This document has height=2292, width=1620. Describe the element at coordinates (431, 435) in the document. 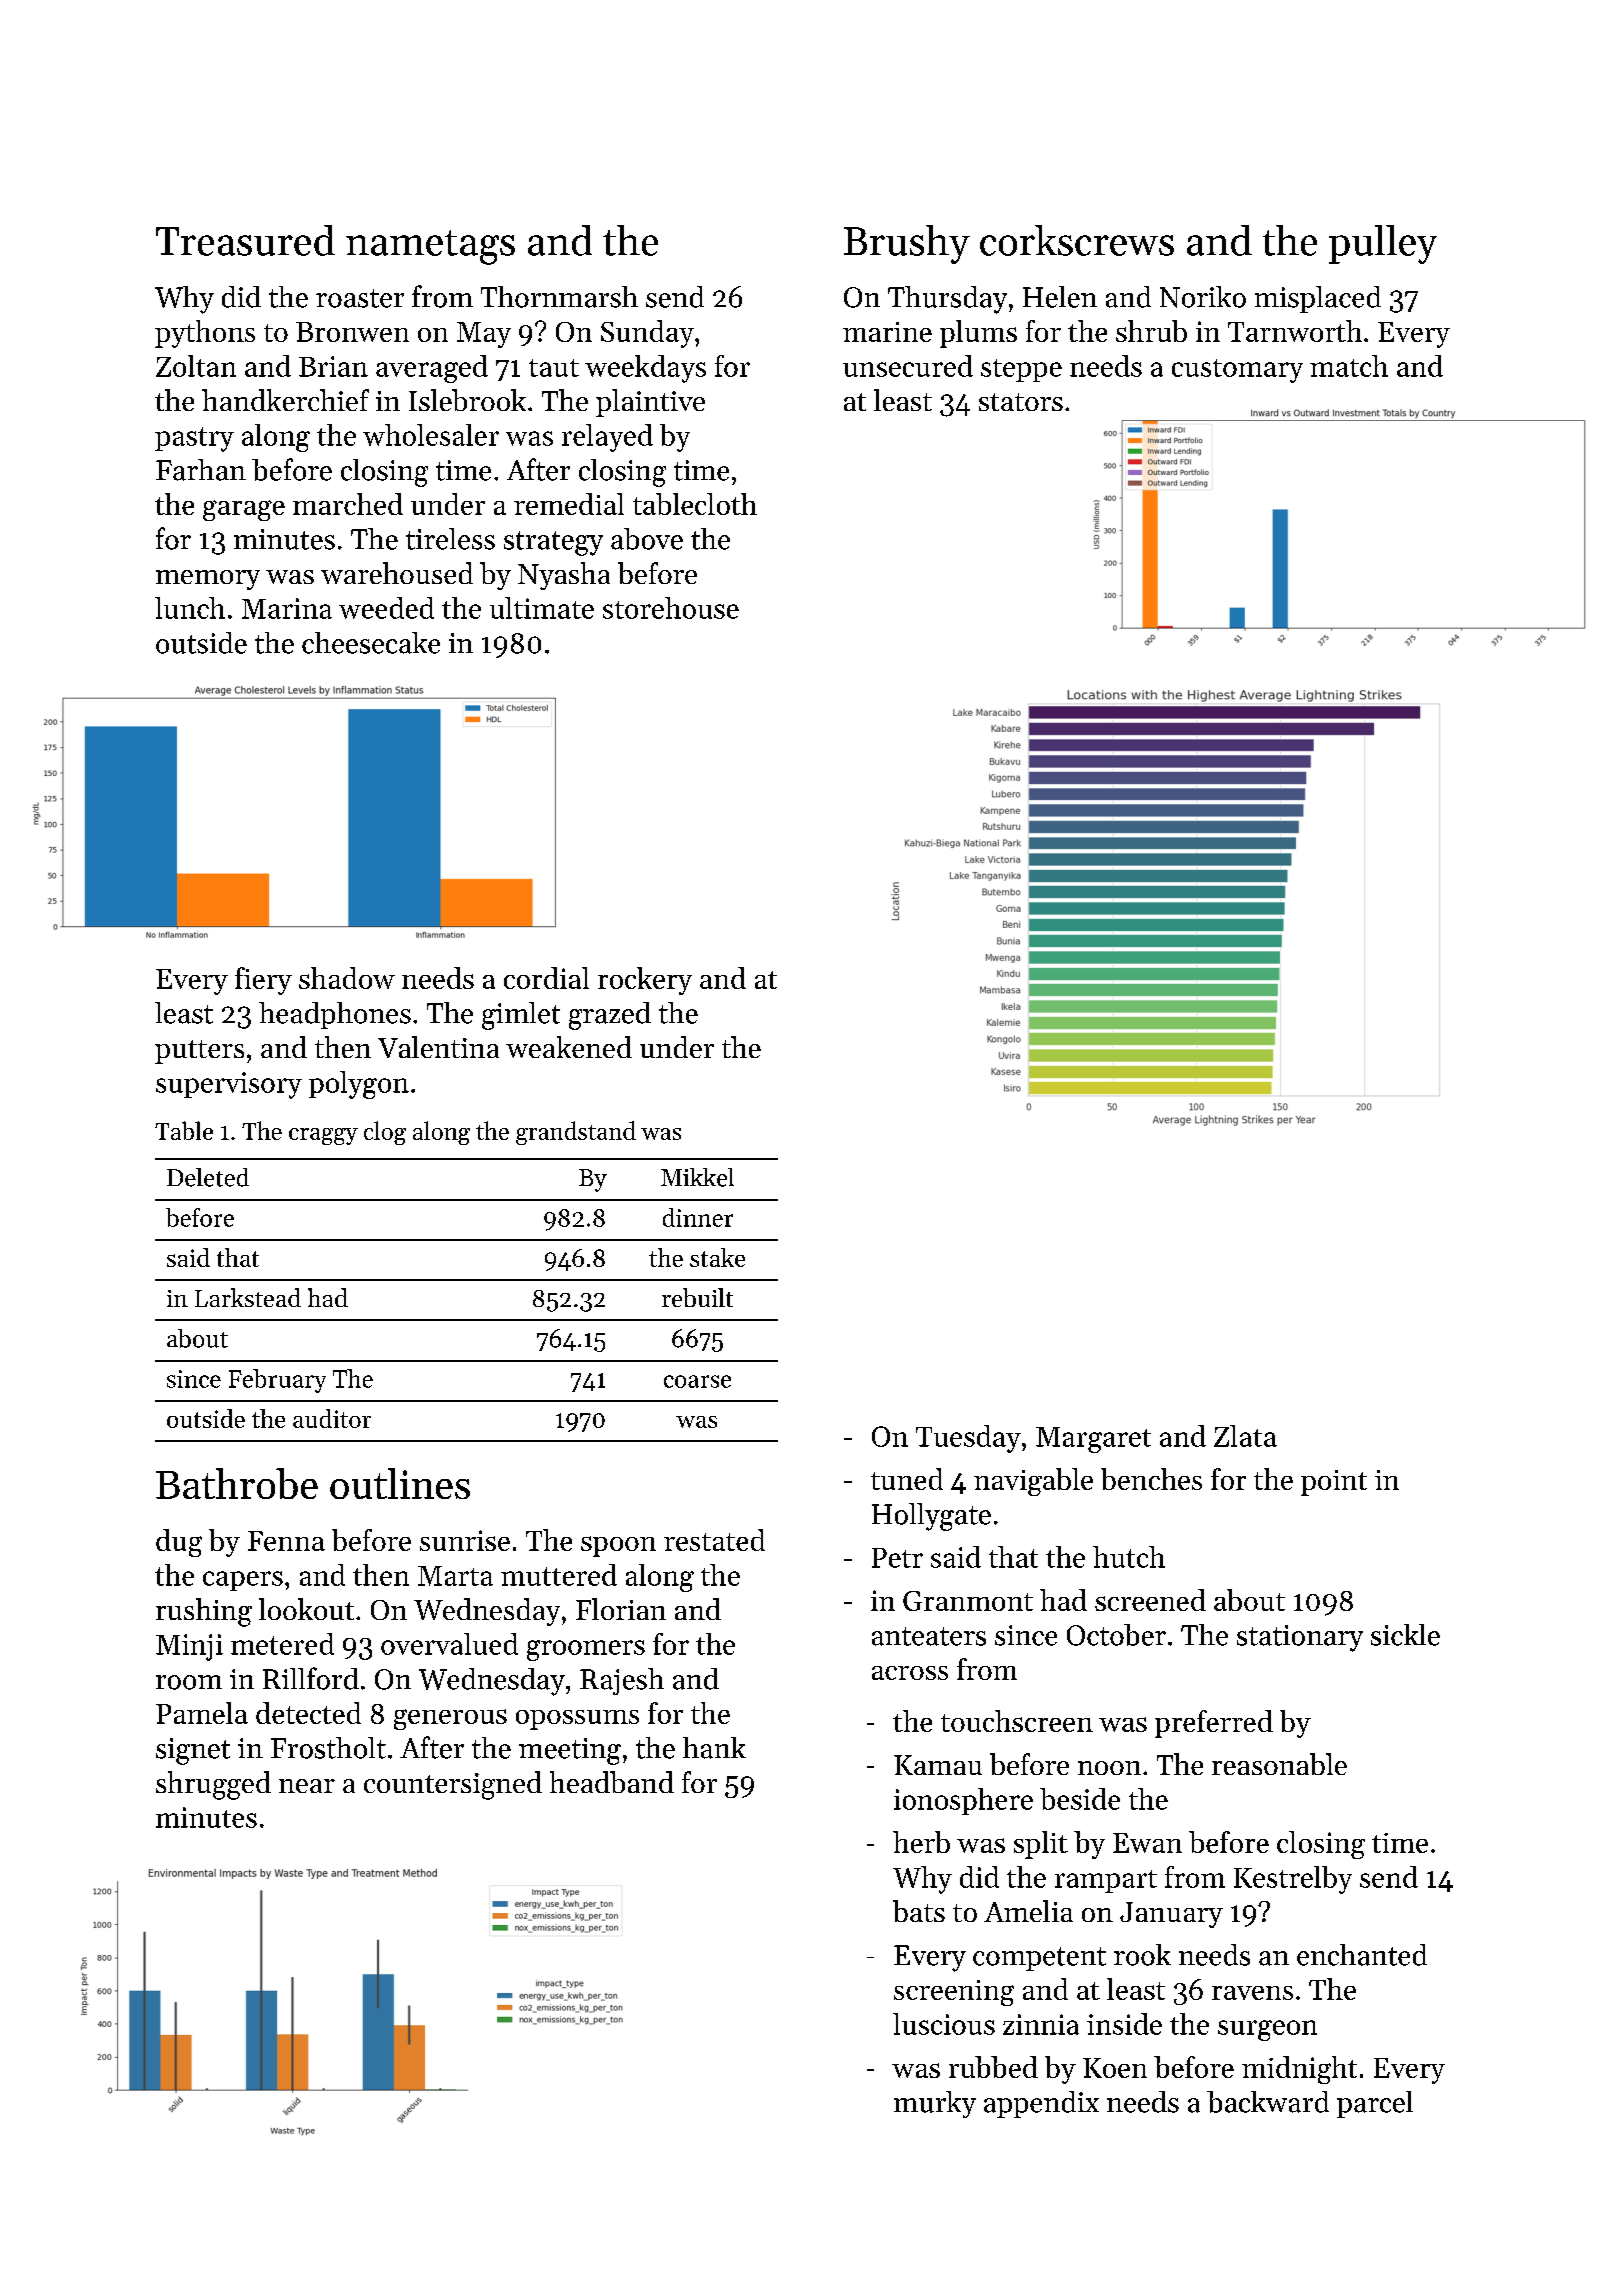

I see `wholesaler` at that location.
